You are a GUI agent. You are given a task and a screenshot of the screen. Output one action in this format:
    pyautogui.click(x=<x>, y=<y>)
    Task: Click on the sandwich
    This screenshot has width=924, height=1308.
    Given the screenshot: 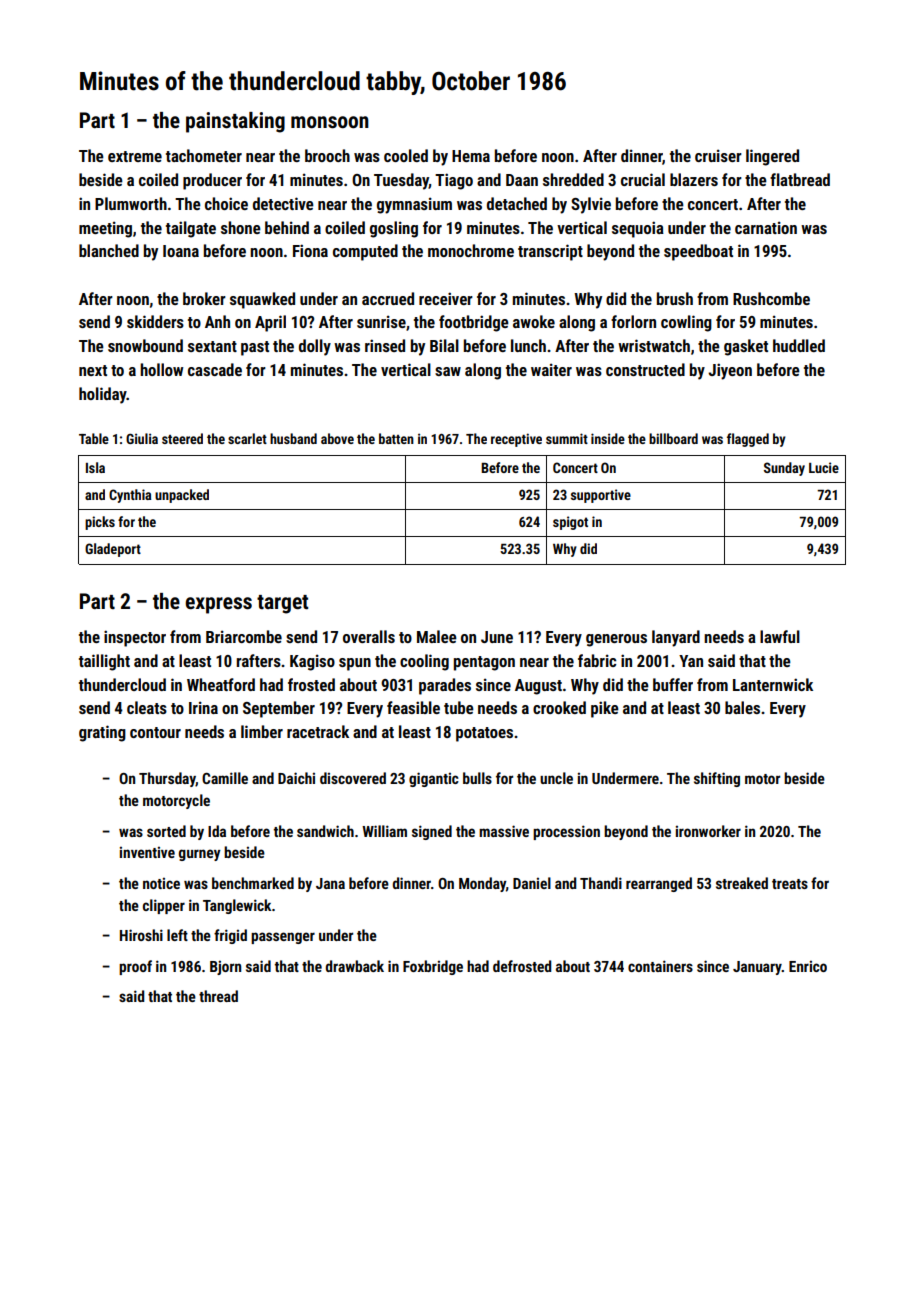 What is the action you would take?
    pyautogui.click(x=325, y=831)
